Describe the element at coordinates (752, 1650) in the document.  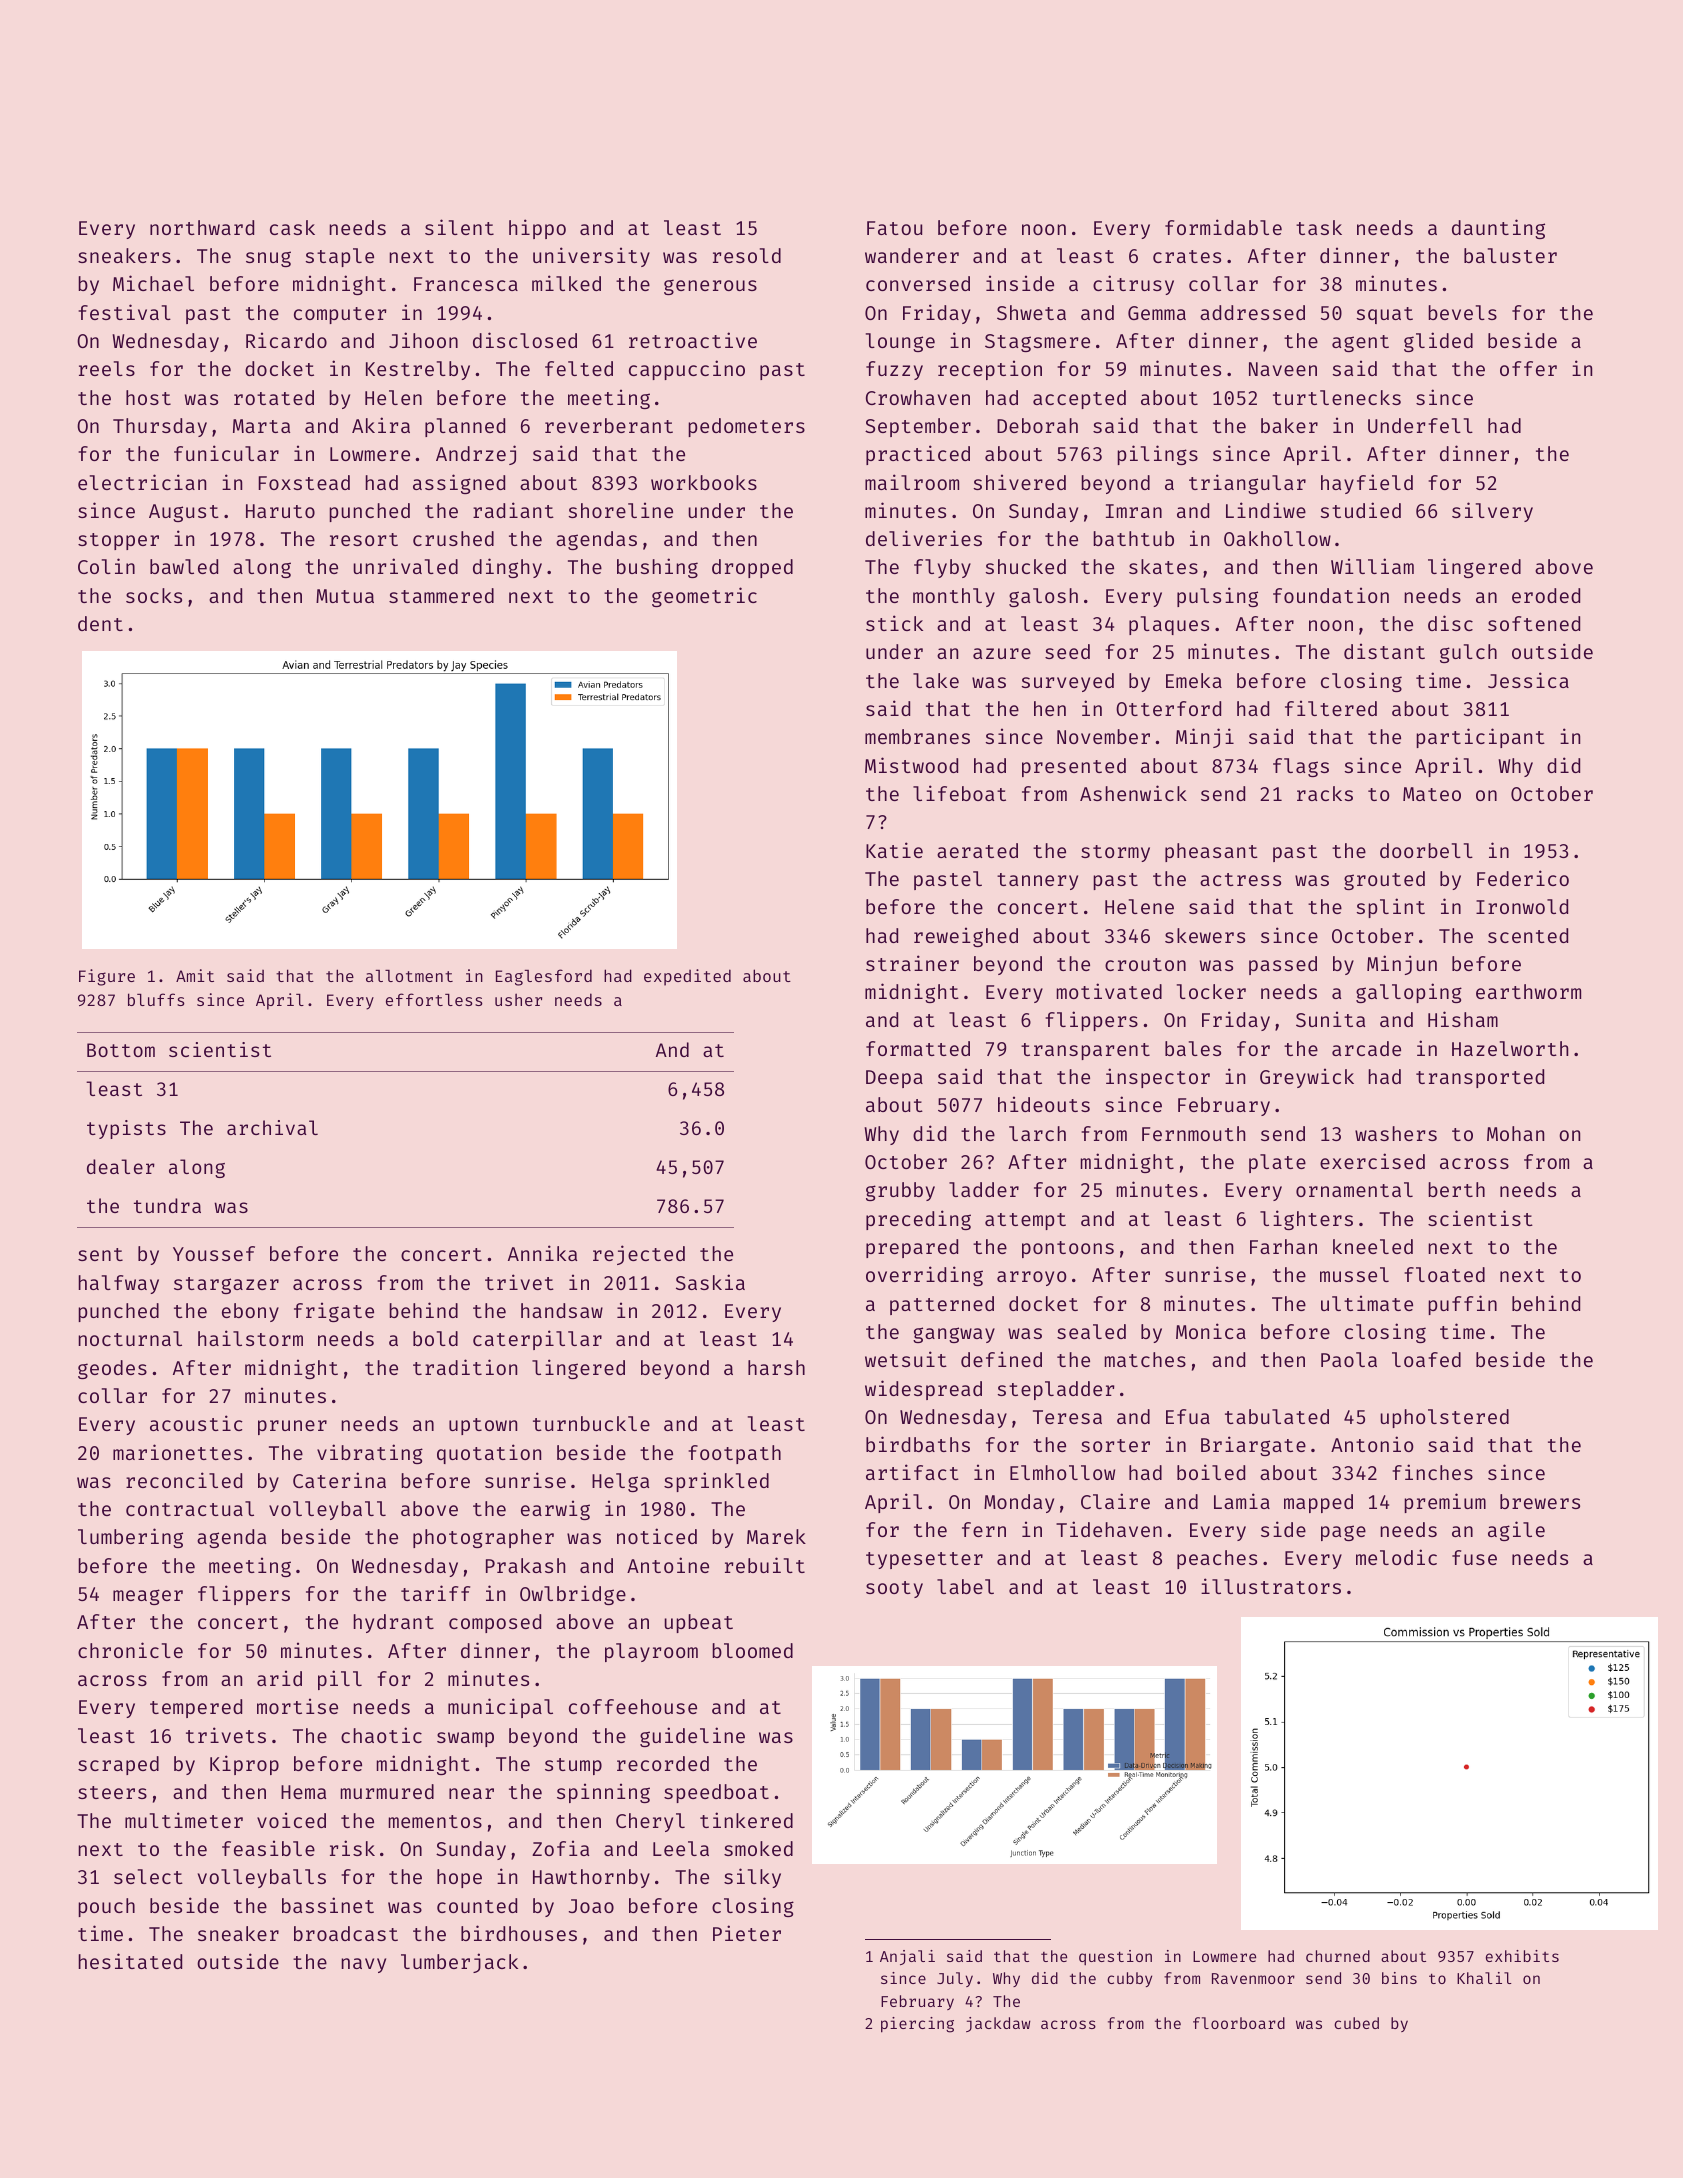
I see `bloomed` at that location.
